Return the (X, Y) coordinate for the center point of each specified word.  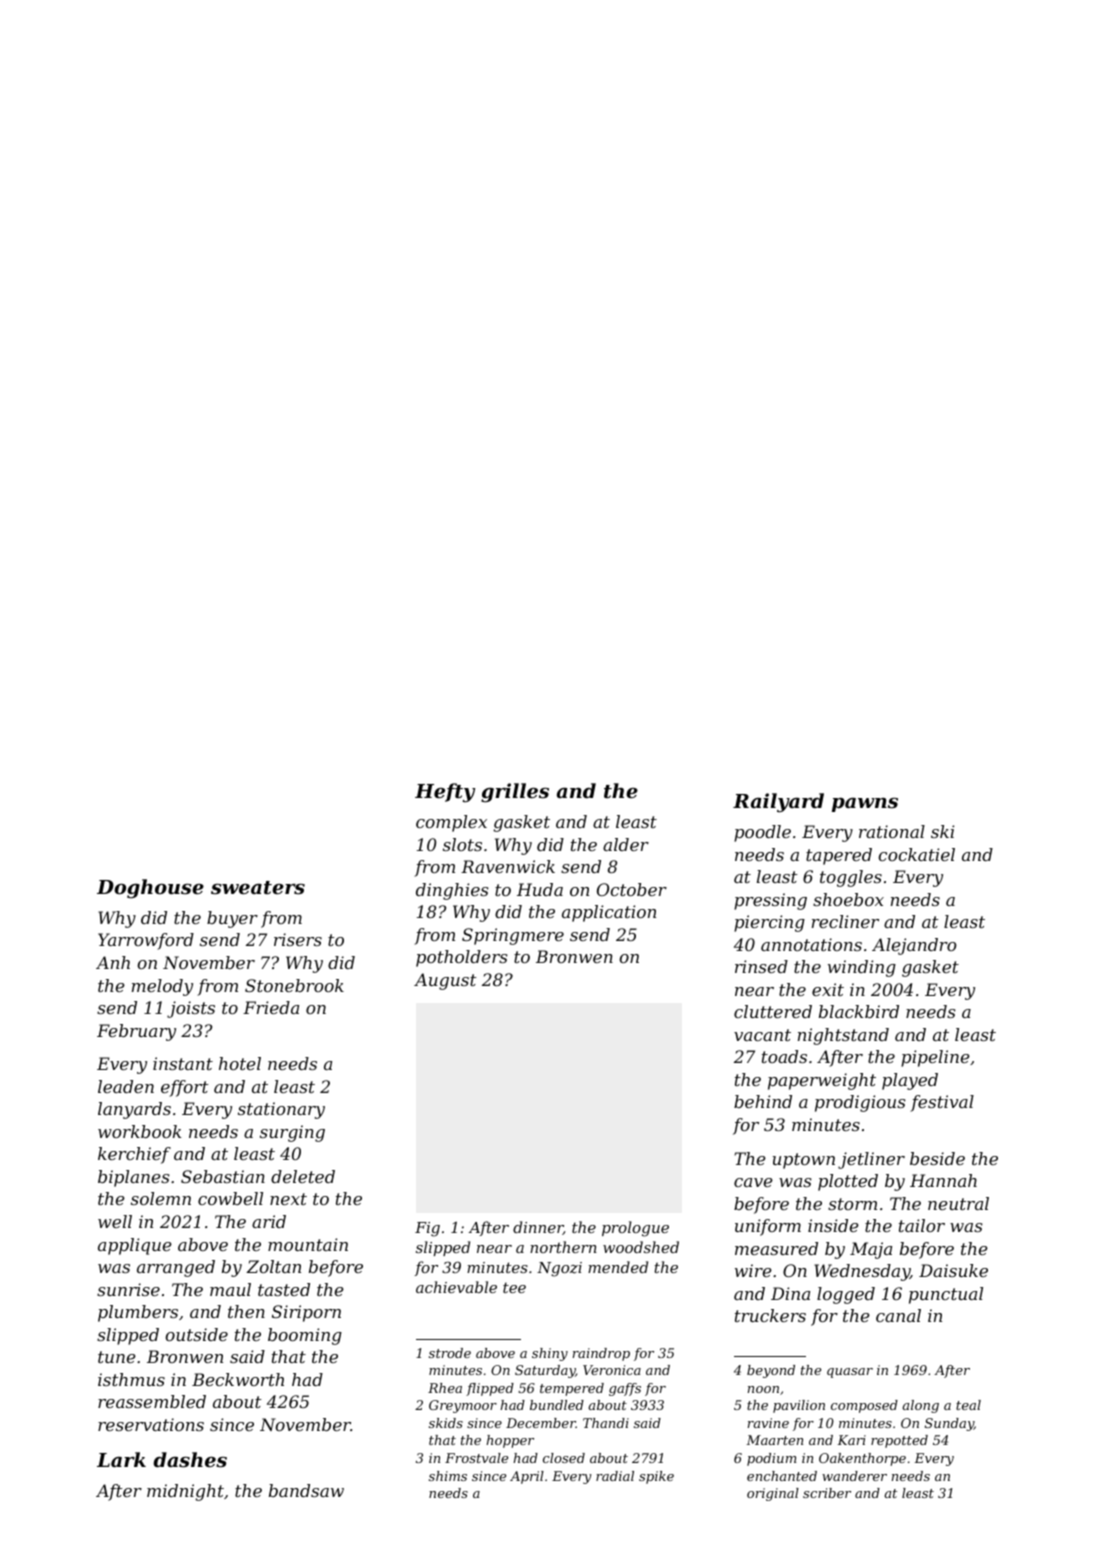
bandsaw (306, 1490)
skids (446, 1423)
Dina (790, 1293)
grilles (515, 793)
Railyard (778, 803)
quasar (850, 1373)
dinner (538, 1228)
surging (292, 1133)
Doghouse (150, 889)
